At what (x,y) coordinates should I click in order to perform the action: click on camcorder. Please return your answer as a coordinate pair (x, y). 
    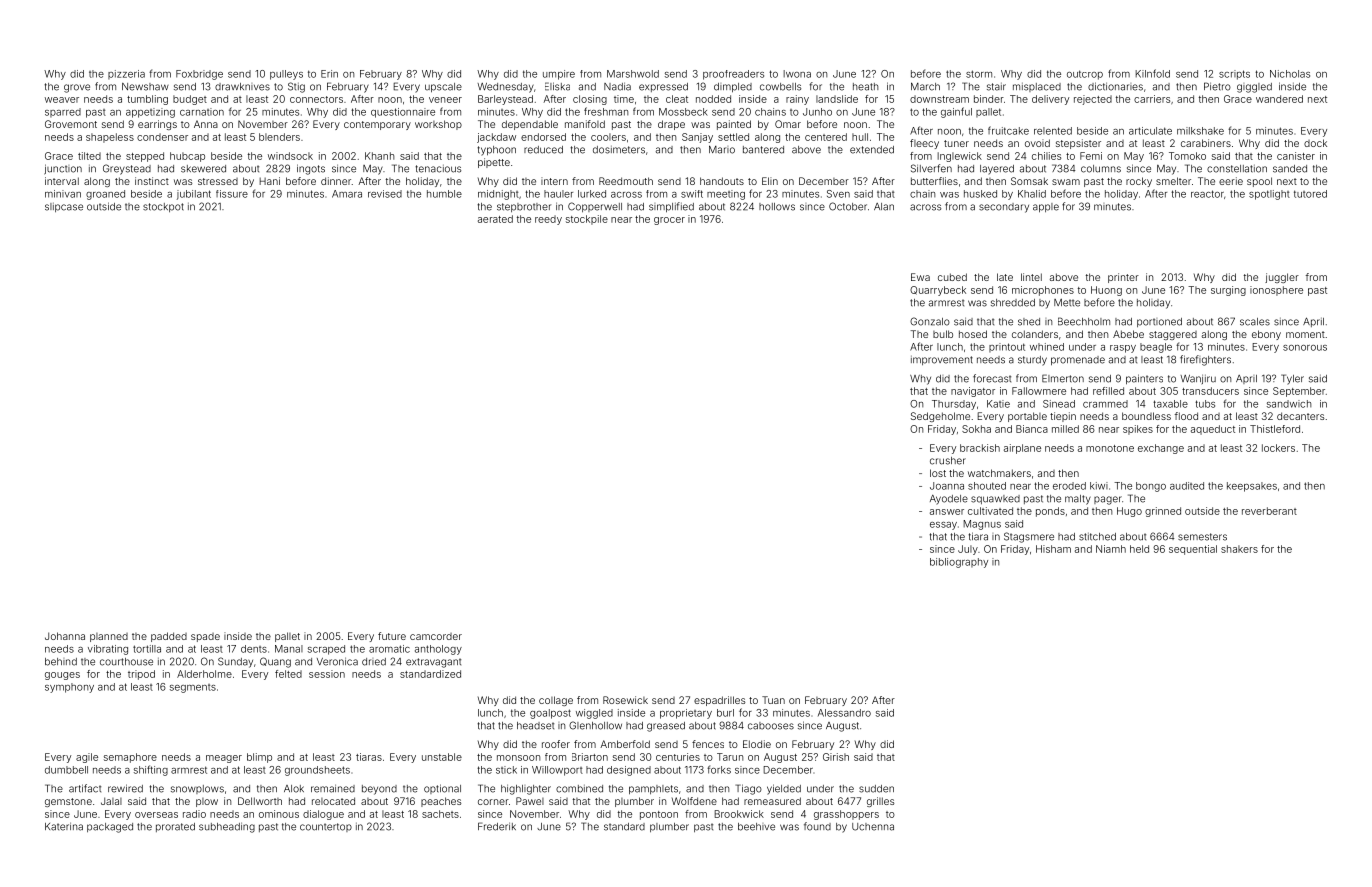
    Looking at the image, I should click on (436, 636).
